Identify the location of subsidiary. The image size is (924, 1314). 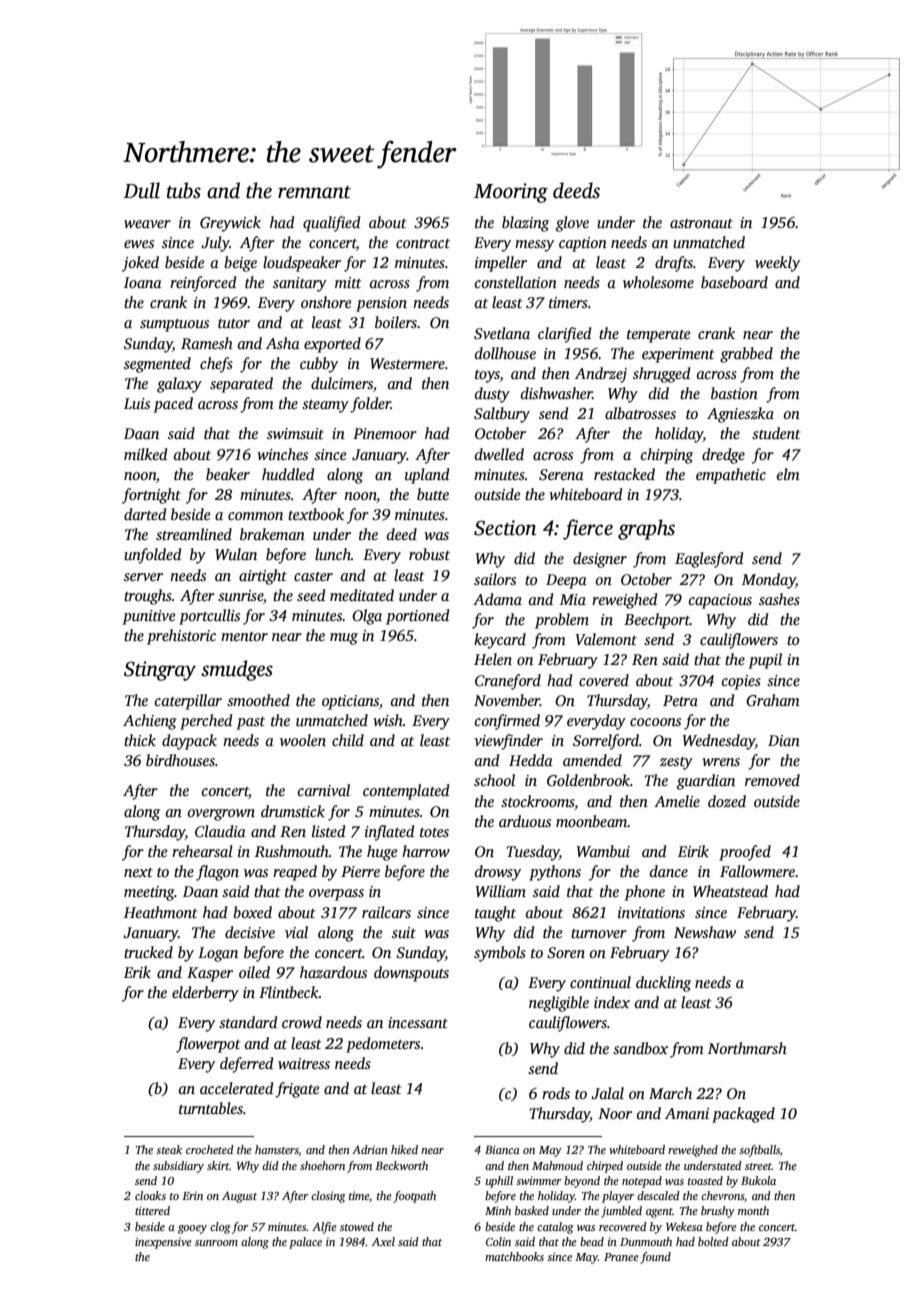
(178, 1167).
